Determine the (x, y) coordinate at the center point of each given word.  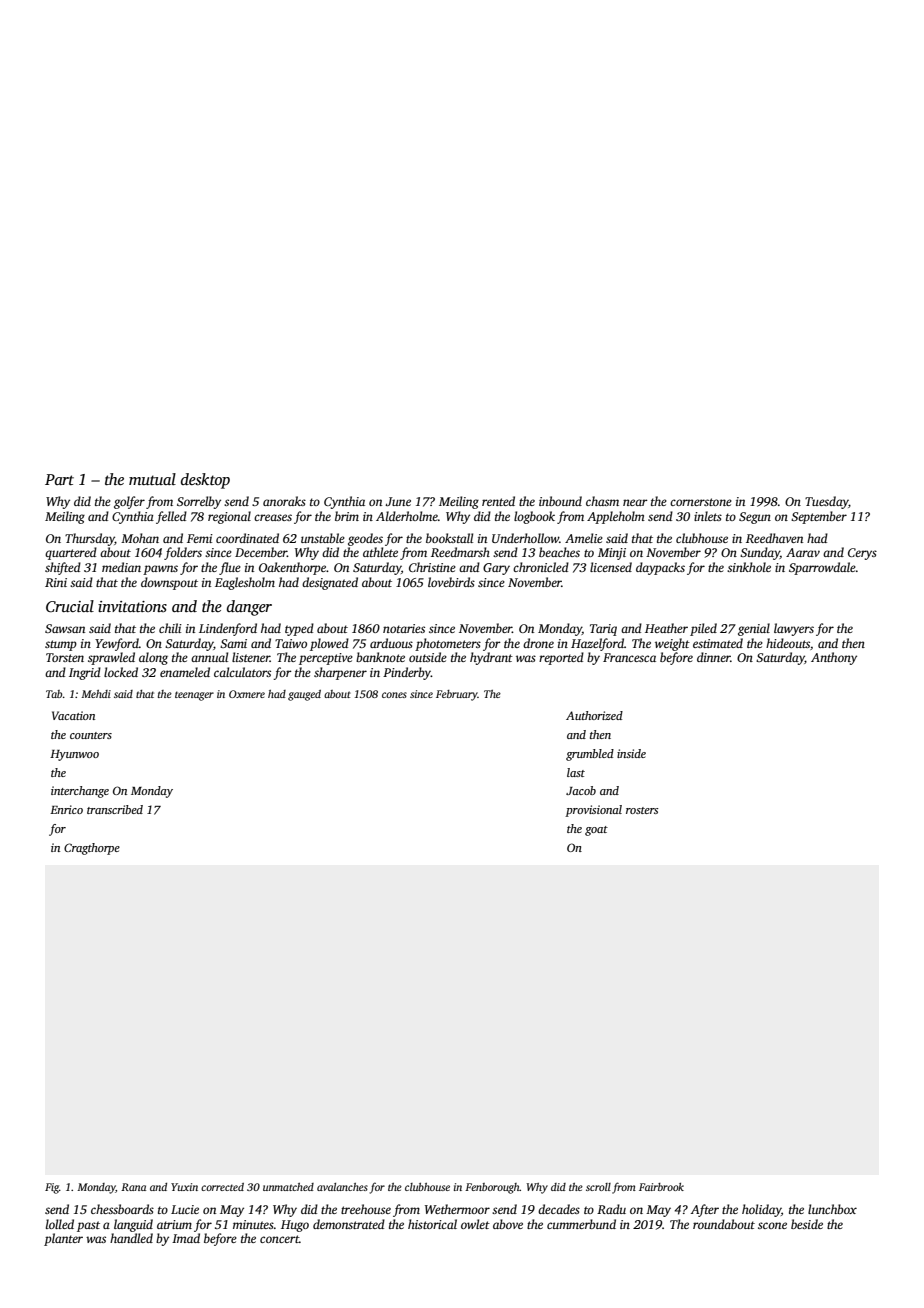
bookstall (449, 538)
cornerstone (701, 502)
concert (279, 1239)
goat (596, 831)
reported (561, 658)
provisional (593, 811)
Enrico (66, 809)
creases (273, 517)
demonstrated (349, 1224)
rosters (642, 810)
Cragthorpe (92, 849)
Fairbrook (661, 1187)
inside (631, 753)
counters (91, 735)
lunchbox (832, 1209)
